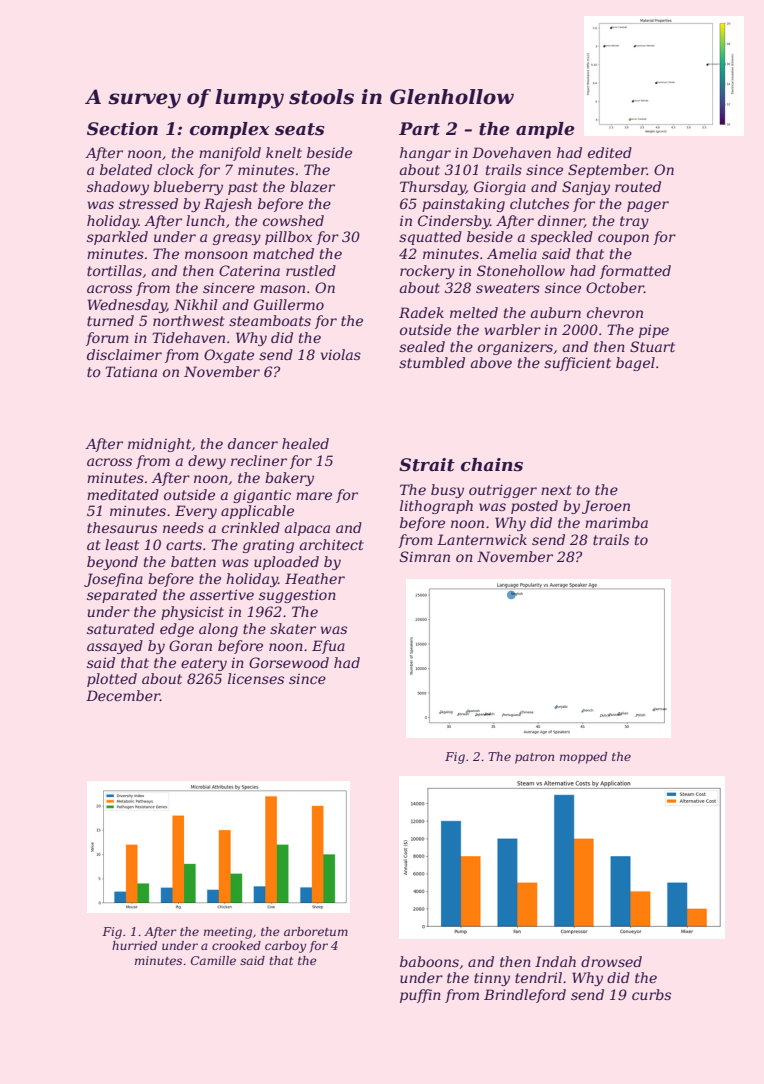 The image size is (764, 1084). I want to click on Simran, so click(425, 556).
